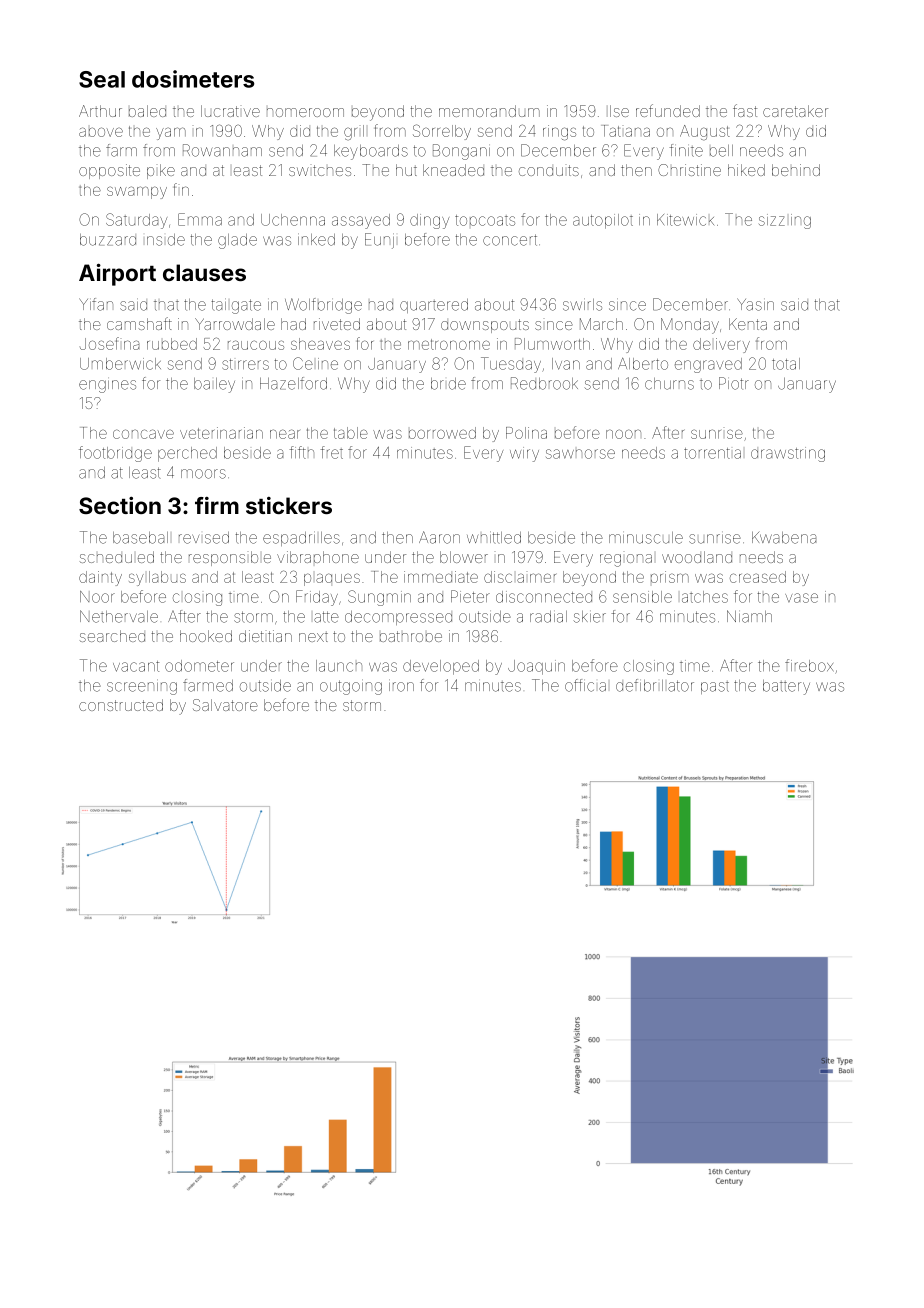 This screenshot has width=924, height=1308. Describe the element at coordinates (225, 705) in the screenshot. I see `Salvatore` at that location.
